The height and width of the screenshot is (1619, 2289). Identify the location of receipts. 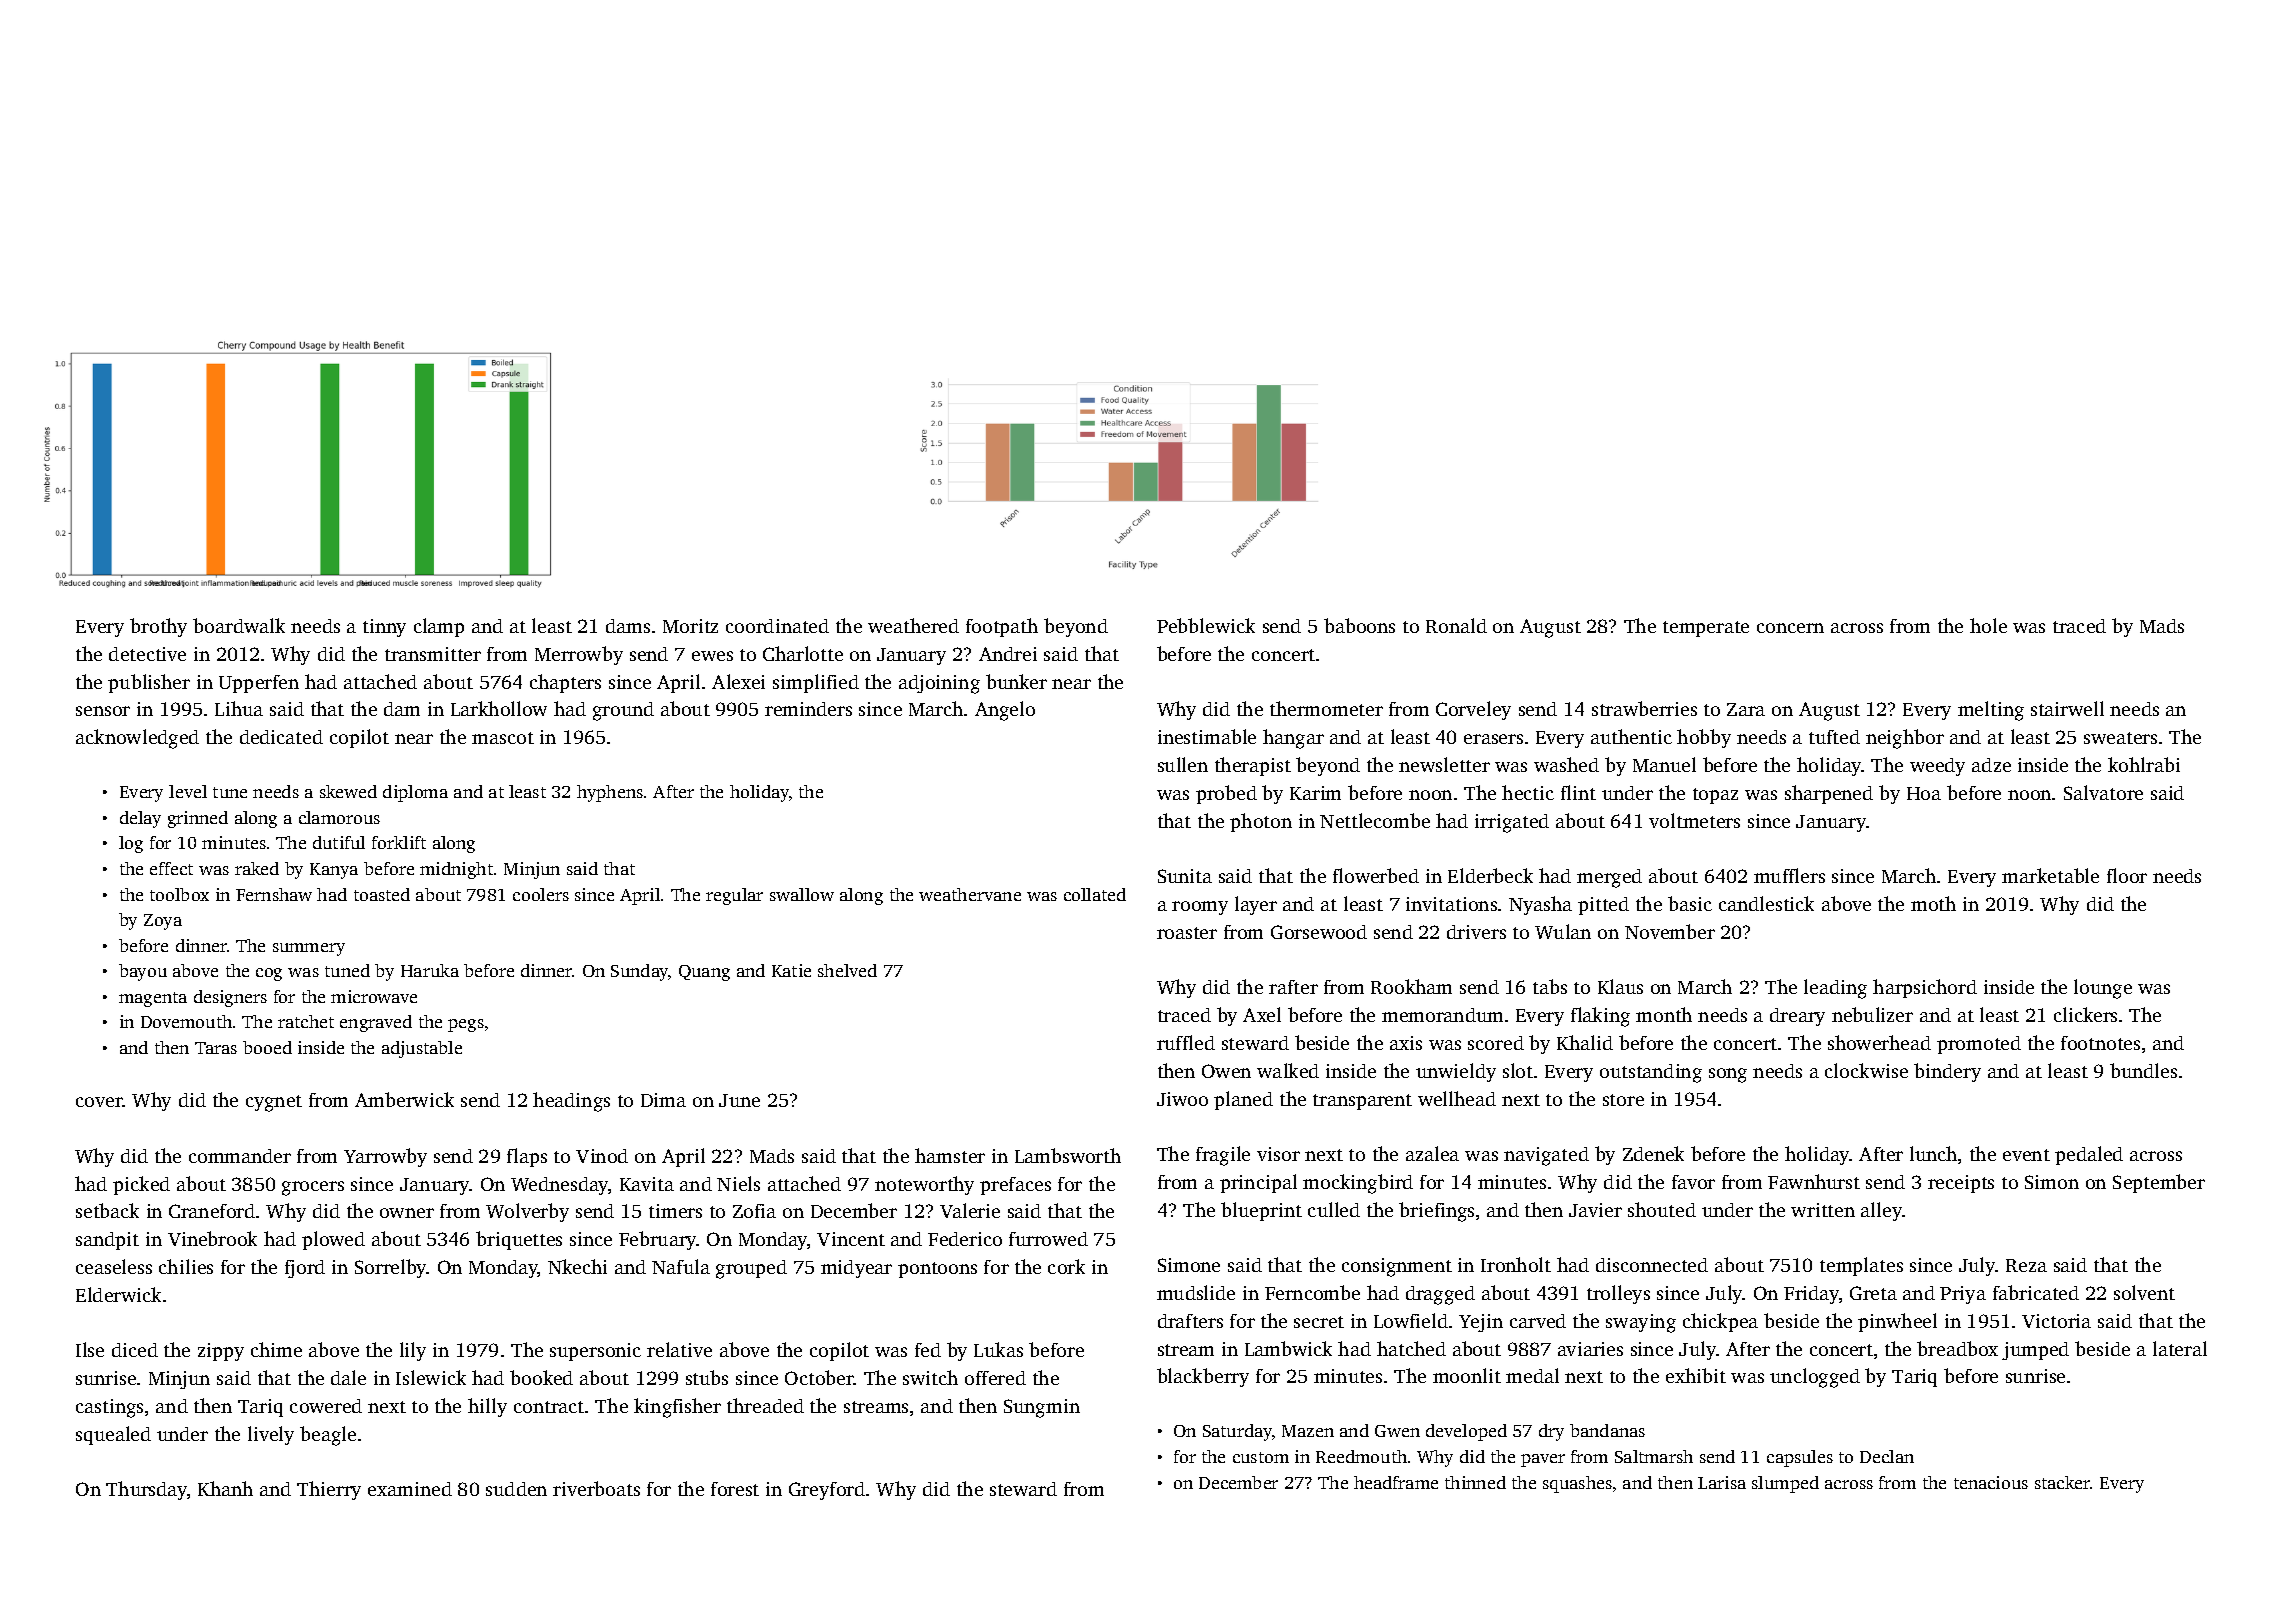
(1961, 1184).
